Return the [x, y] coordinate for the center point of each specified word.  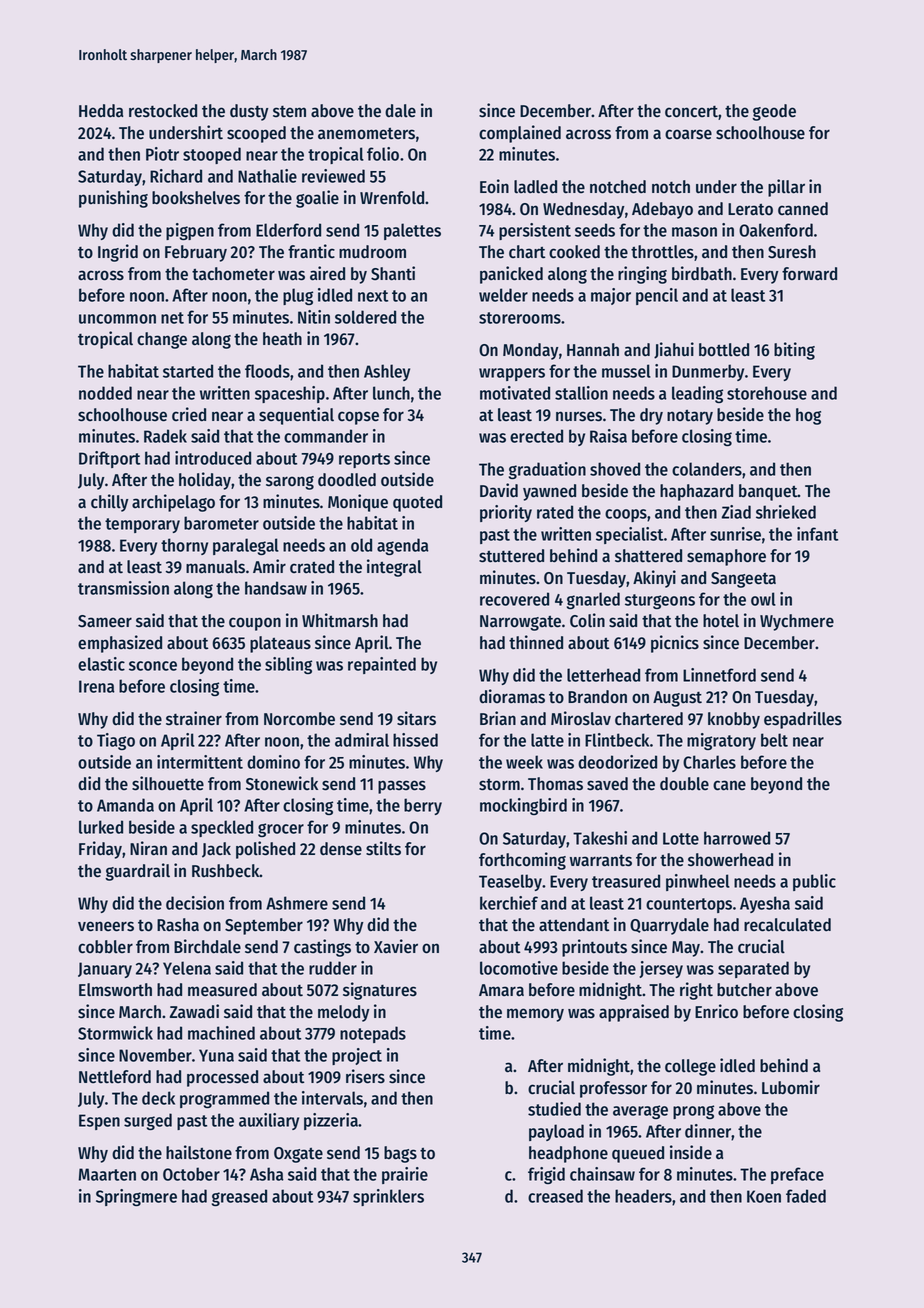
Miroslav [581, 718]
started [188, 371]
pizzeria [331, 1121]
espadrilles [803, 720]
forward [809, 274]
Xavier [396, 946]
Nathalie [267, 176]
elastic [101, 664]
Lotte [681, 838]
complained [520, 134]
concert [692, 113]
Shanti [393, 273]
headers [643, 1196]
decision [195, 903]
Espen [99, 1122]
